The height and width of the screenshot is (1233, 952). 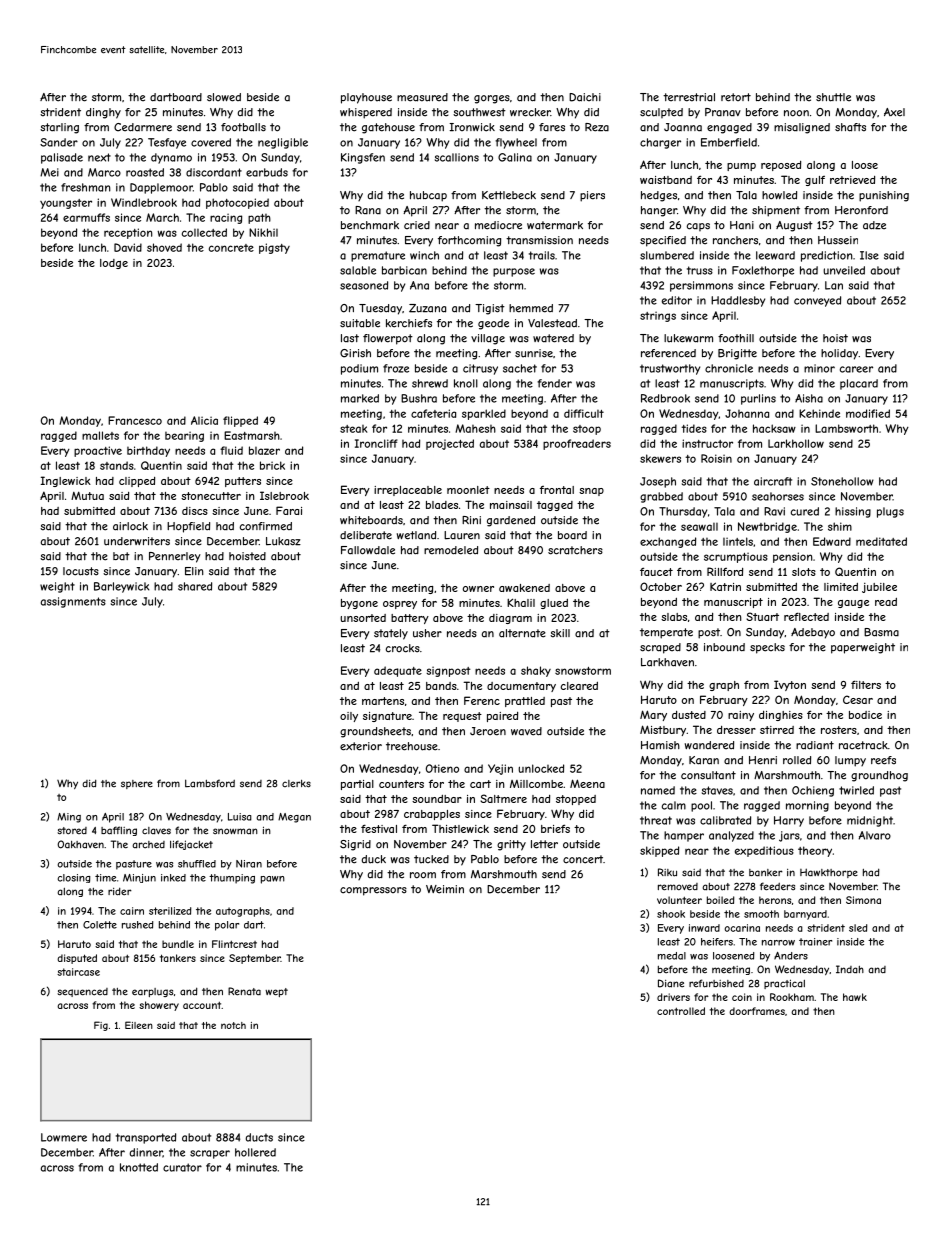 I want to click on dynamo, so click(x=171, y=158).
